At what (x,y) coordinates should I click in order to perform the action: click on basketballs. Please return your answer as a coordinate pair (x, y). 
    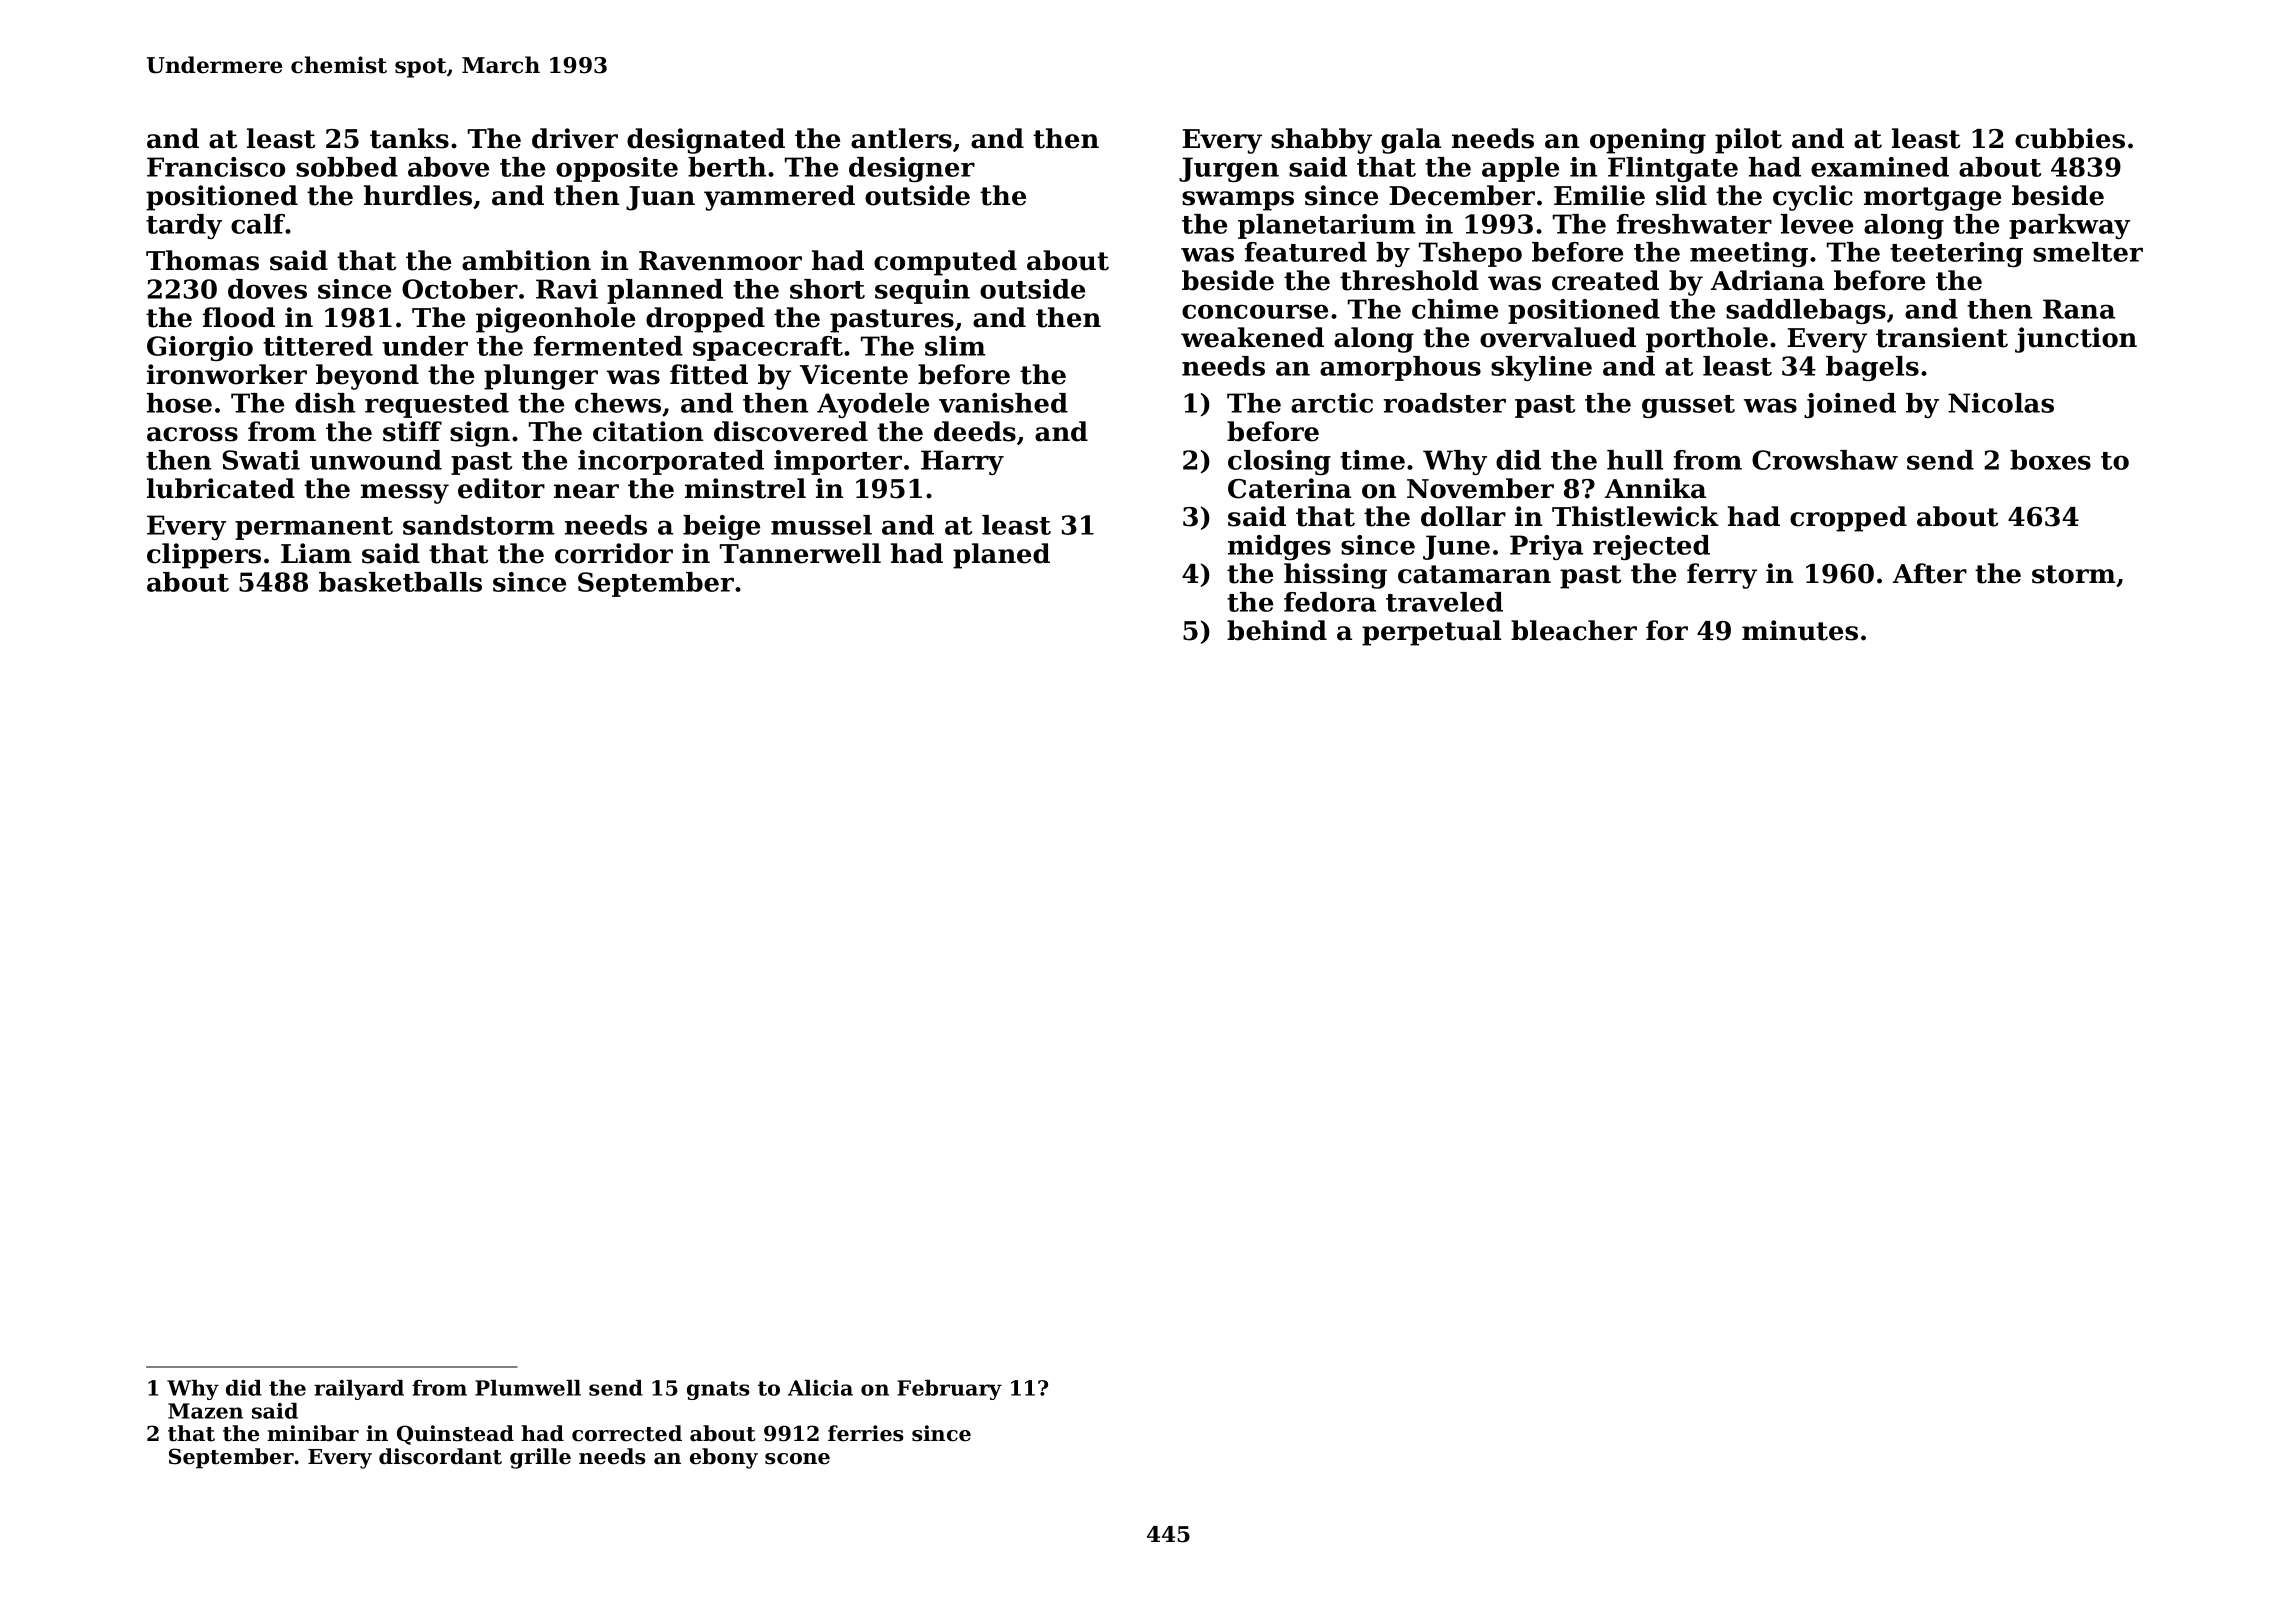
    Looking at the image, I should click on (400, 582).
